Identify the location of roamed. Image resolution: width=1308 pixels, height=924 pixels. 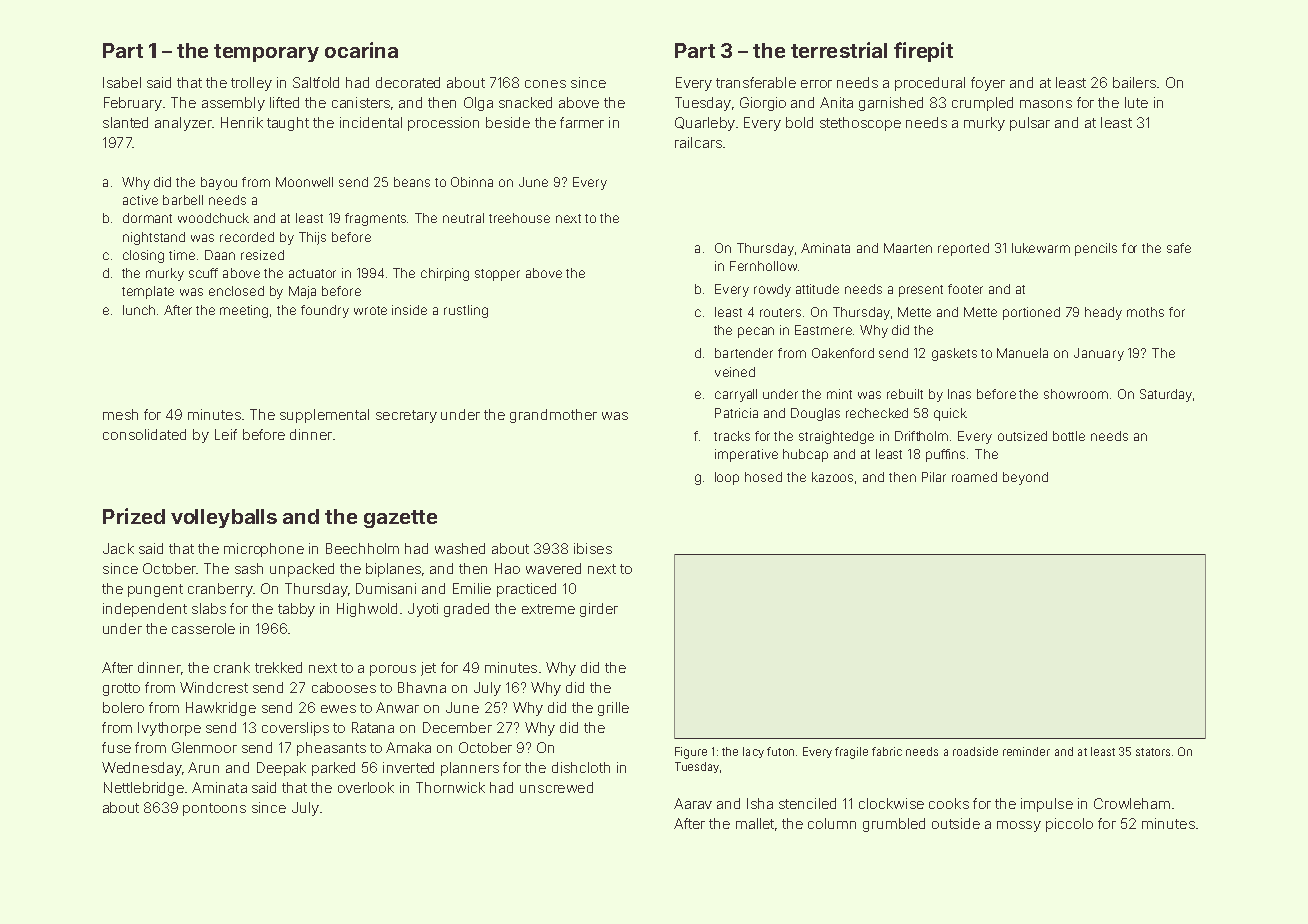
(974, 477).
